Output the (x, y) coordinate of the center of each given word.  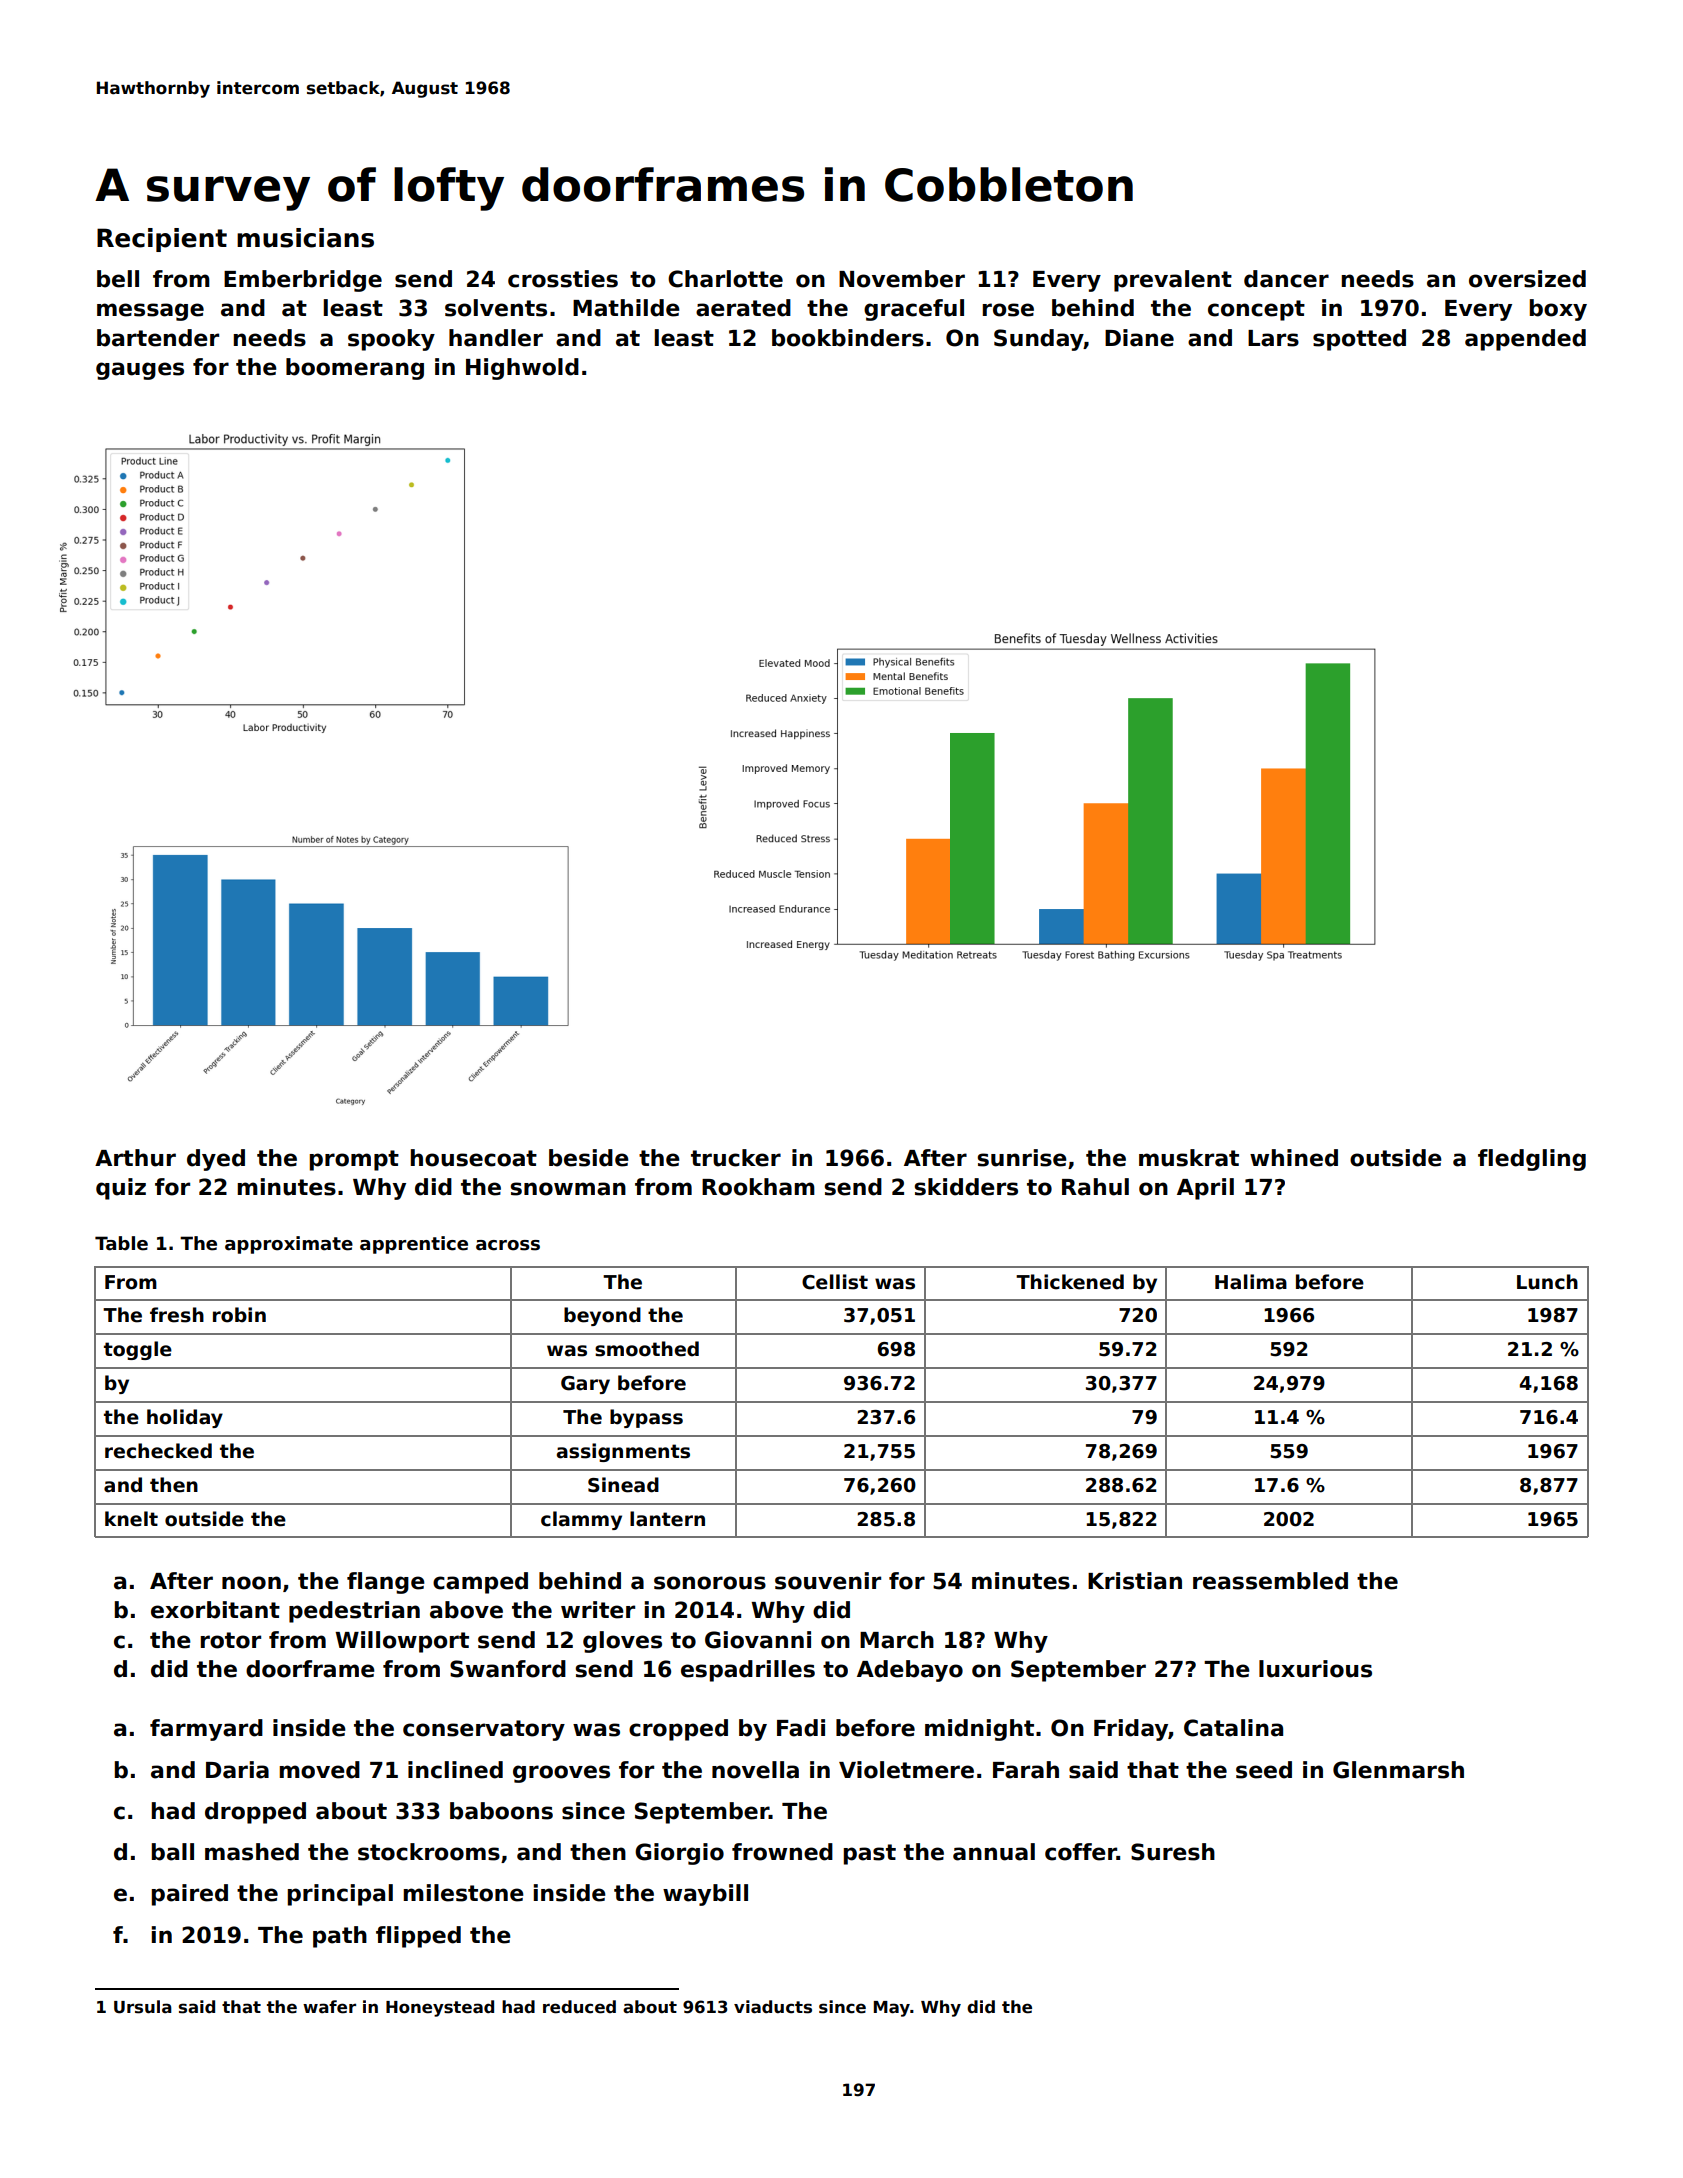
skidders (966, 1187)
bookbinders (848, 338)
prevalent (1173, 281)
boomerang (355, 369)
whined (1294, 1158)
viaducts (773, 2007)
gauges (140, 371)
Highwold (522, 369)
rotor (231, 1640)
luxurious (1315, 1669)
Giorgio (679, 1854)
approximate (289, 1245)
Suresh (1173, 1852)
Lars (1273, 338)
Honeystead (440, 2008)
